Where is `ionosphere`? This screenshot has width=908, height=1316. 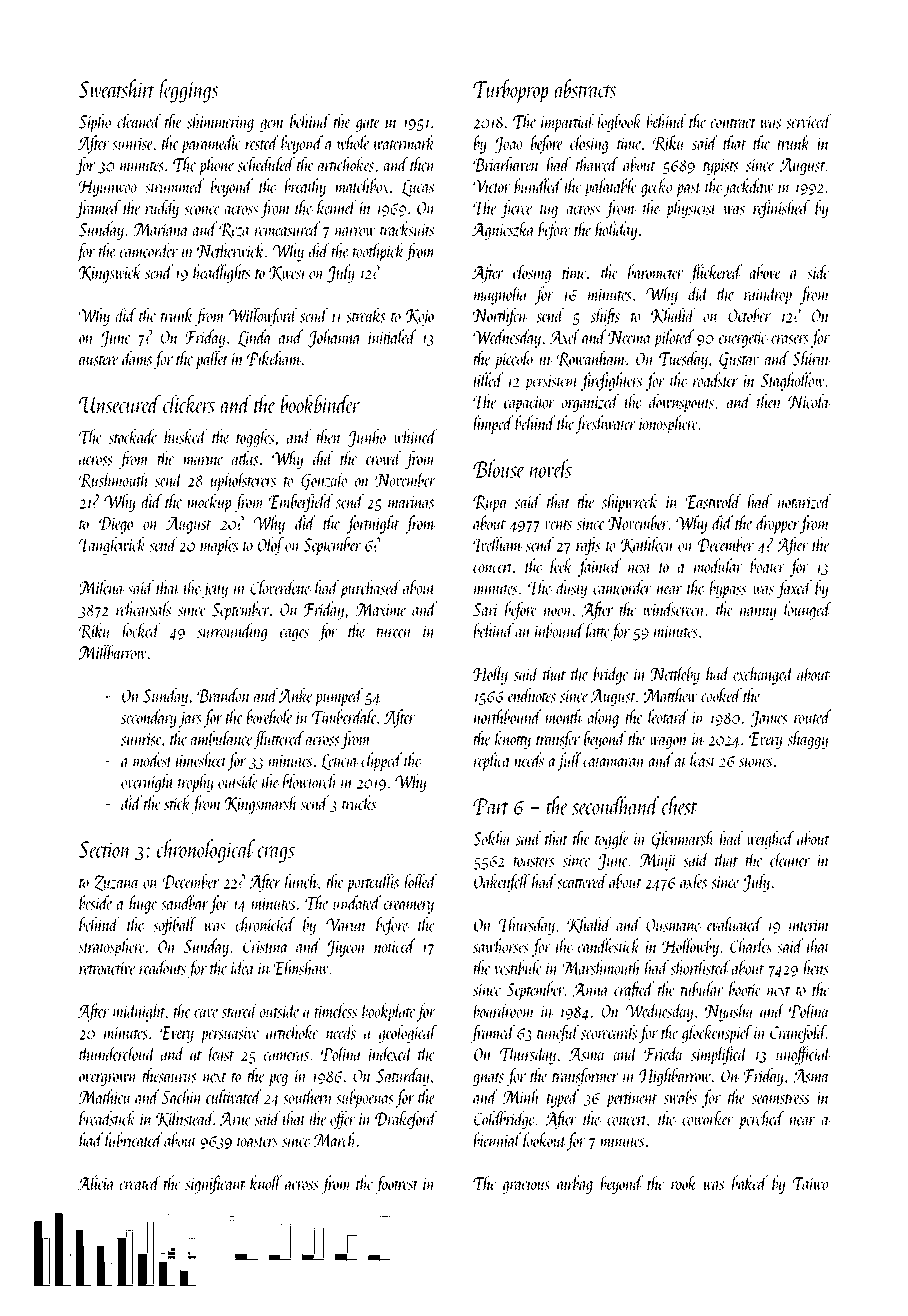
ionosphere is located at coordinates (669, 425).
